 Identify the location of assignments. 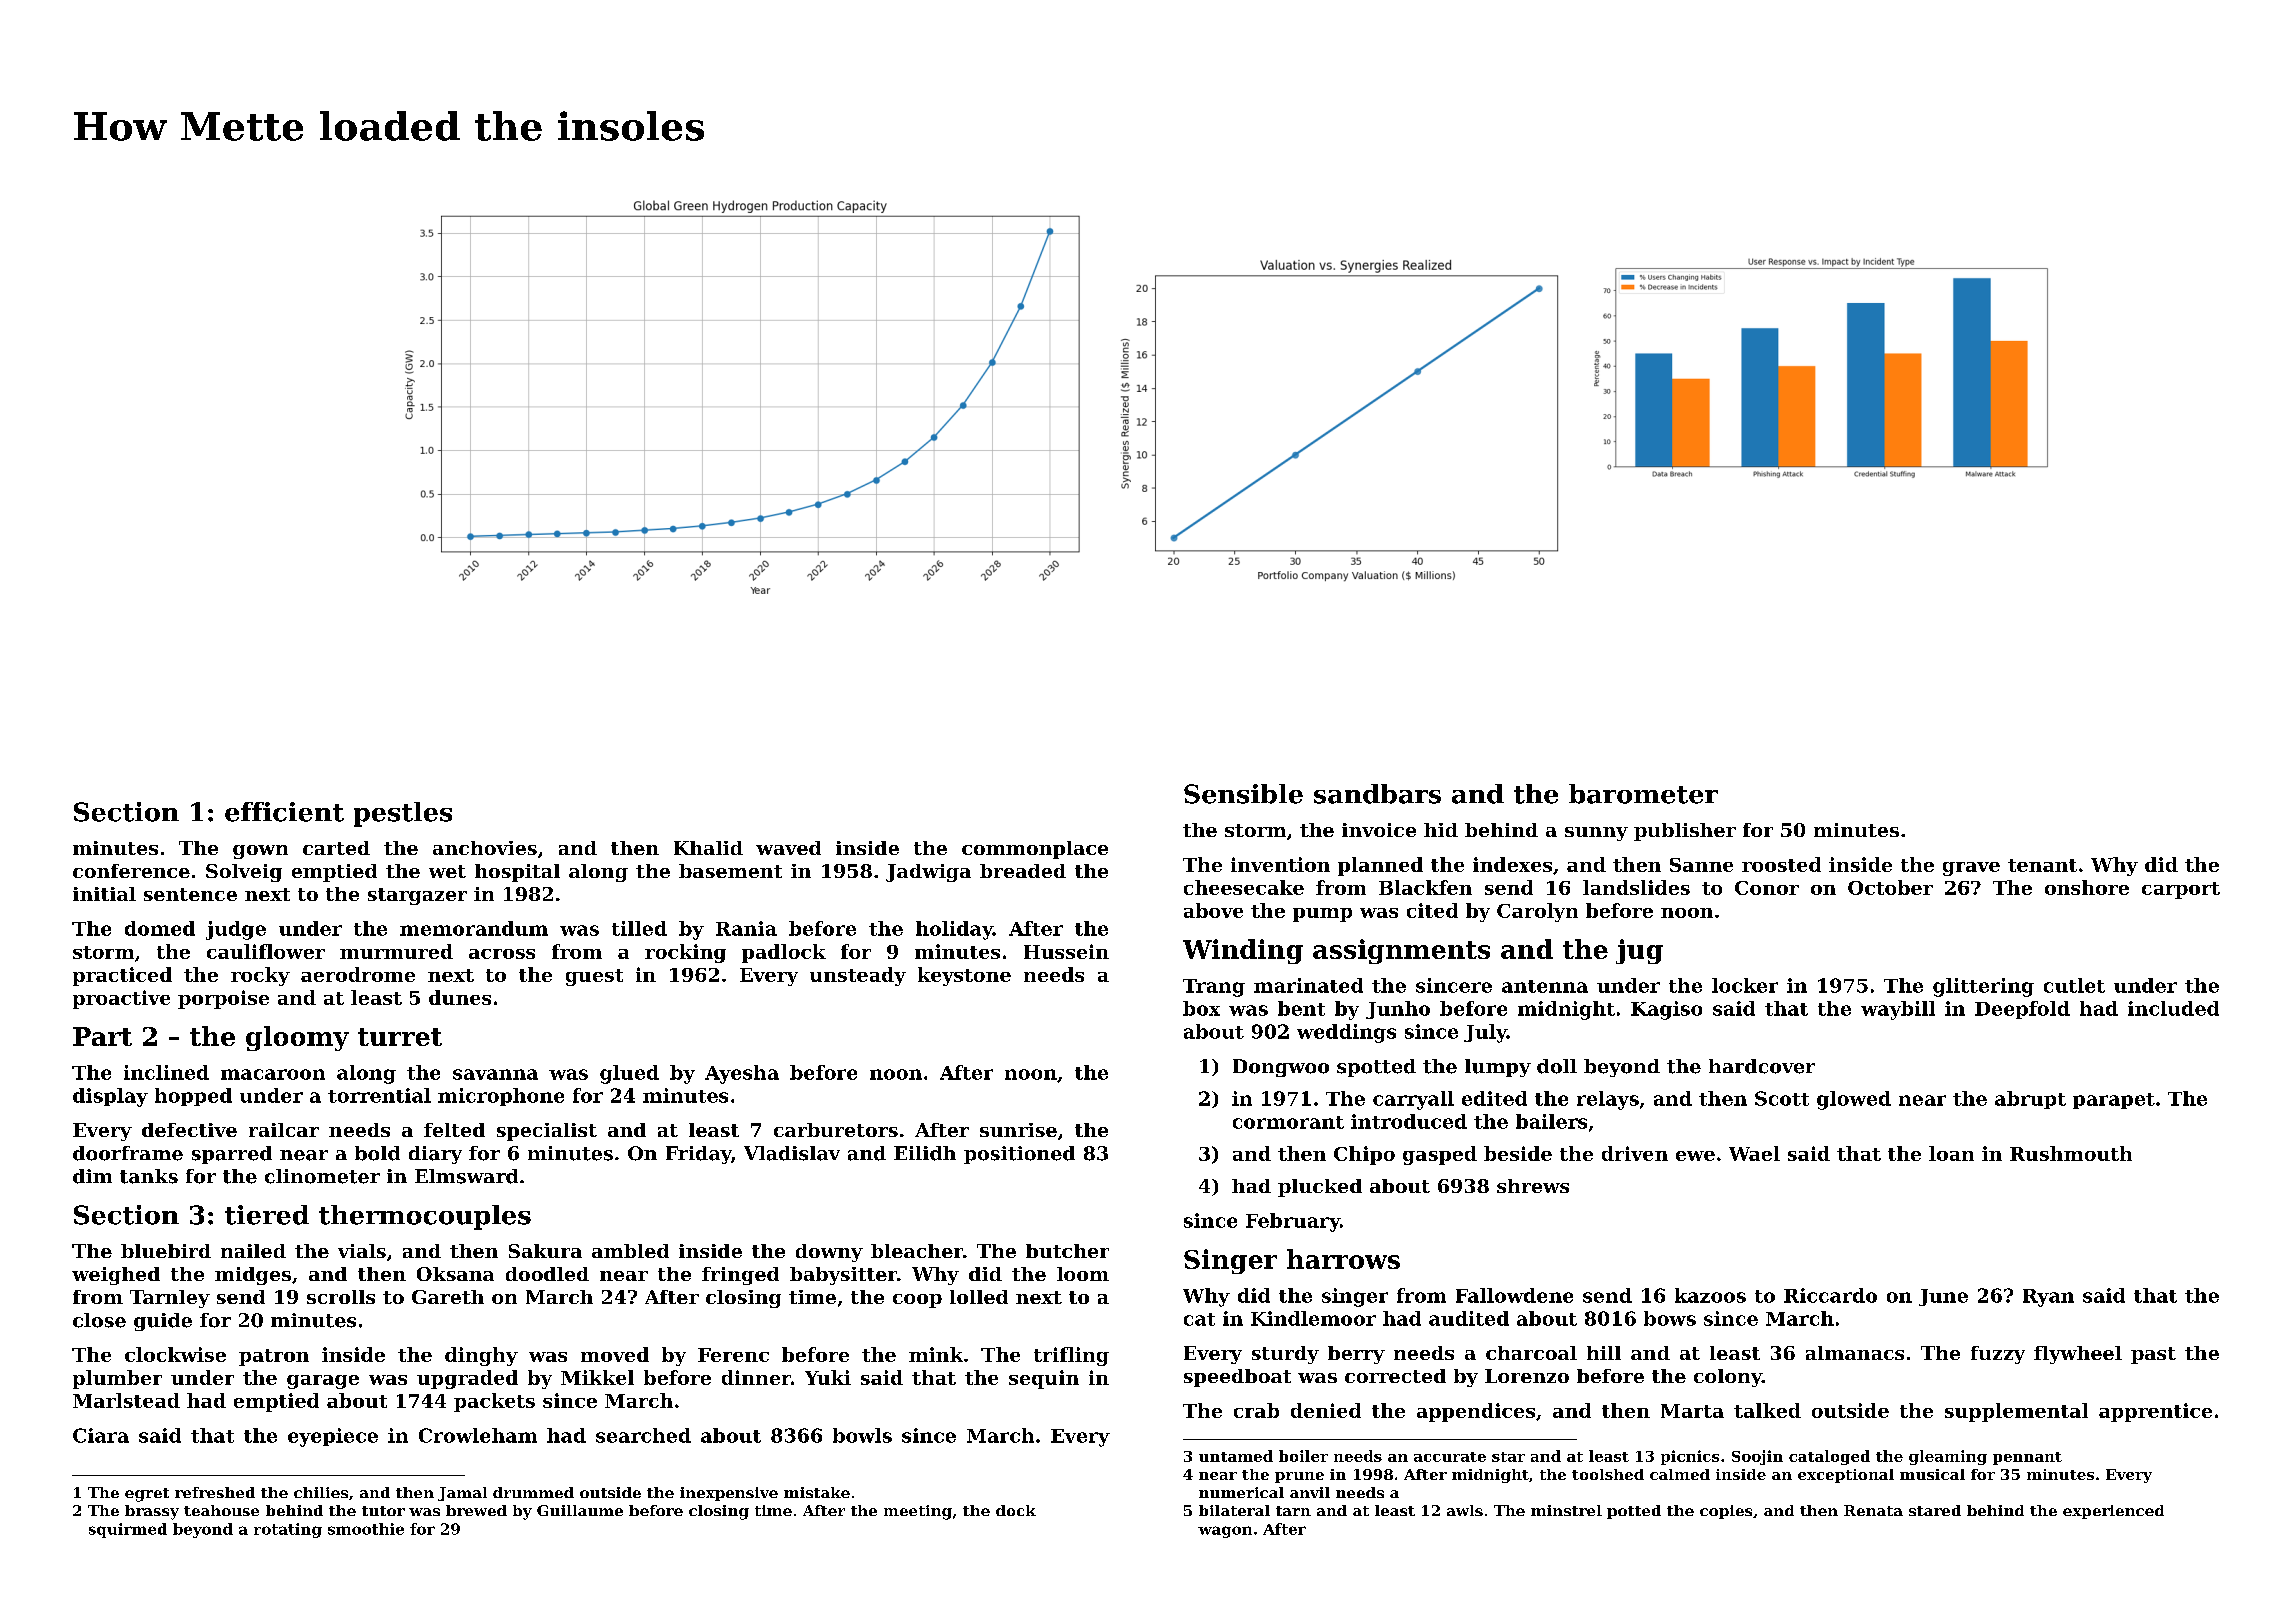
(1401, 951).
